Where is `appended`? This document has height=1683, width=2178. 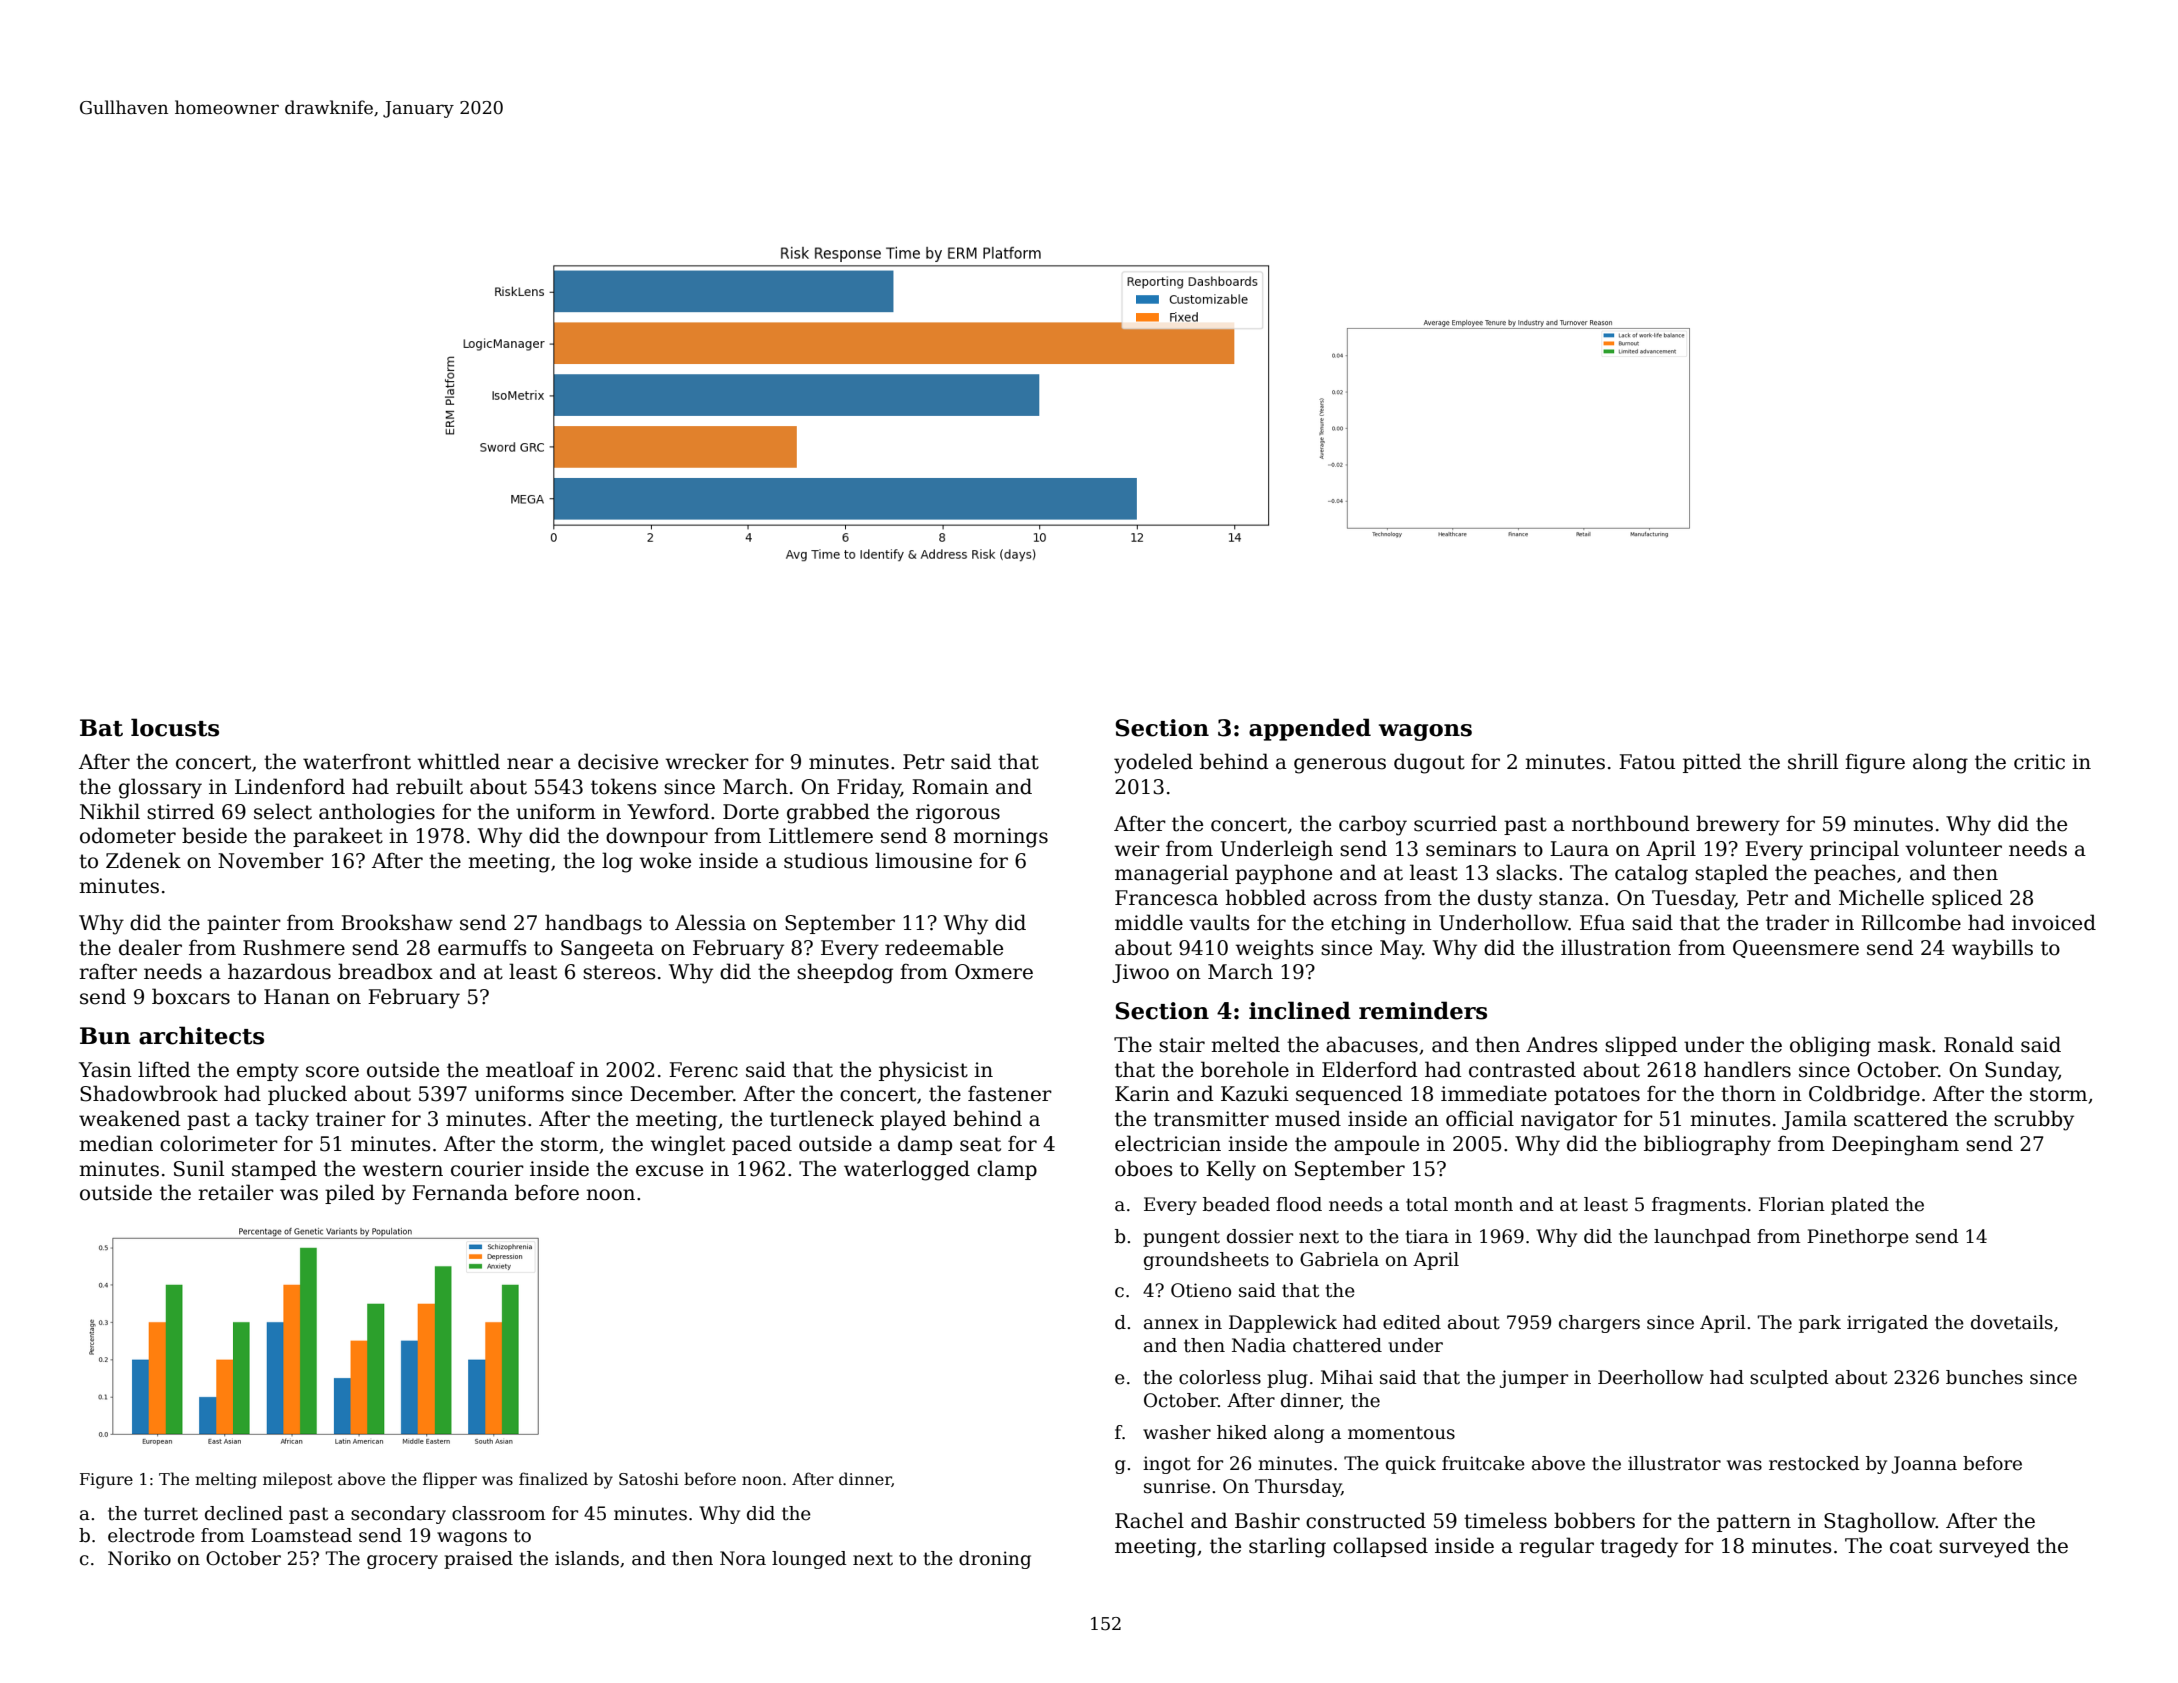 appended is located at coordinates (1310, 729).
